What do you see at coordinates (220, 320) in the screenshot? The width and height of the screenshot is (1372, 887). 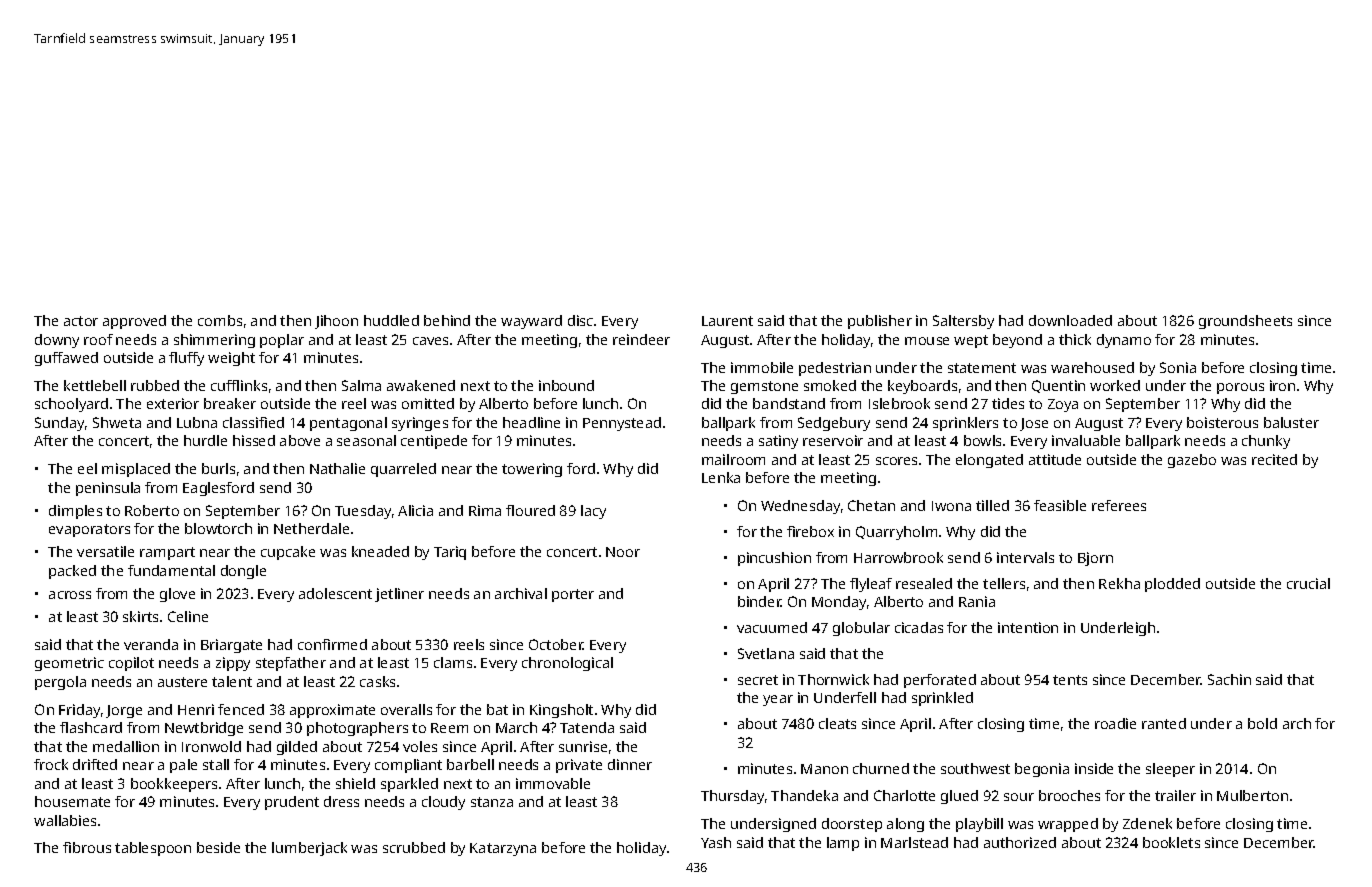 I see `combs` at bounding box center [220, 320].
